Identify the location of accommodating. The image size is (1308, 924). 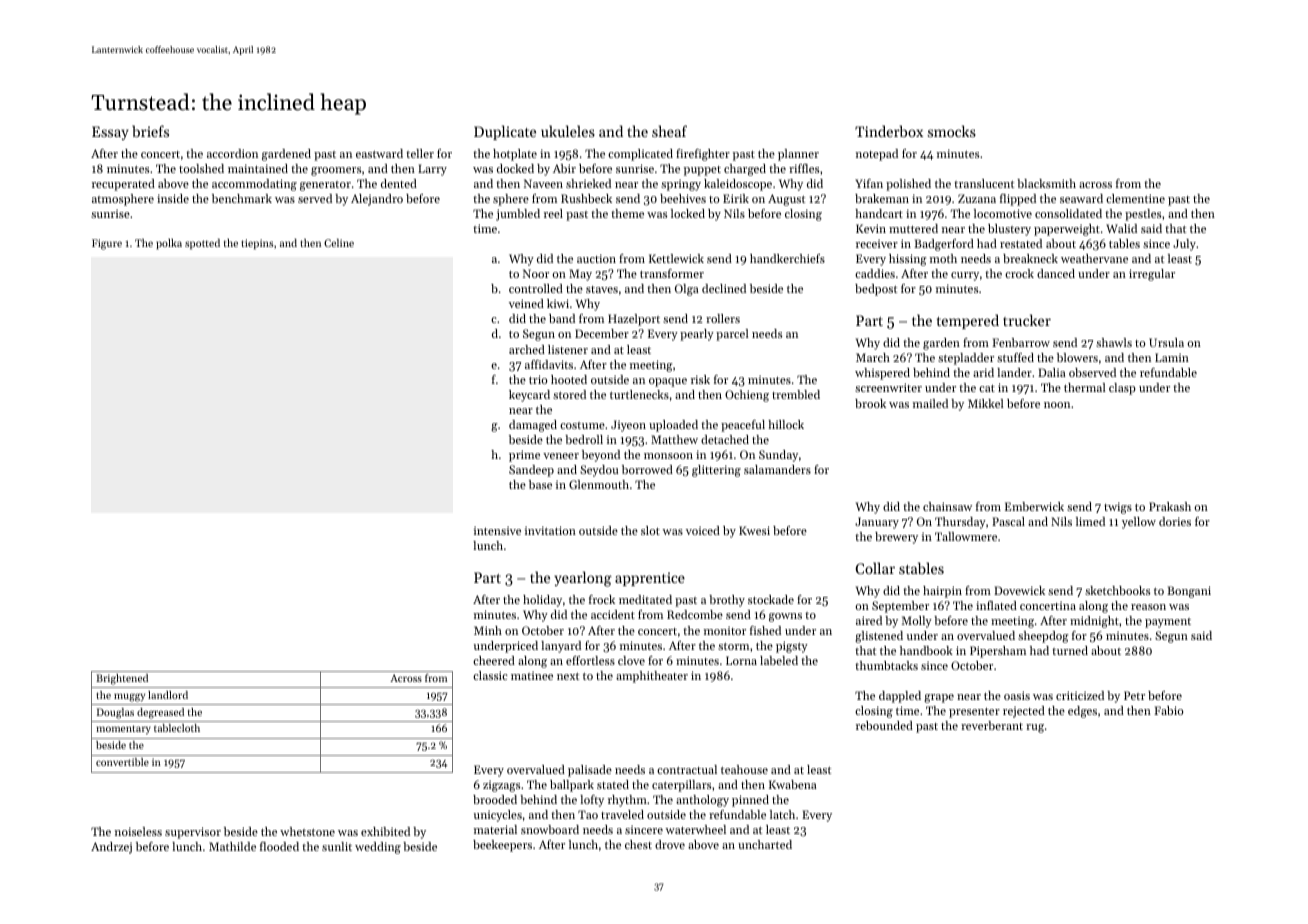
(254, 185).
